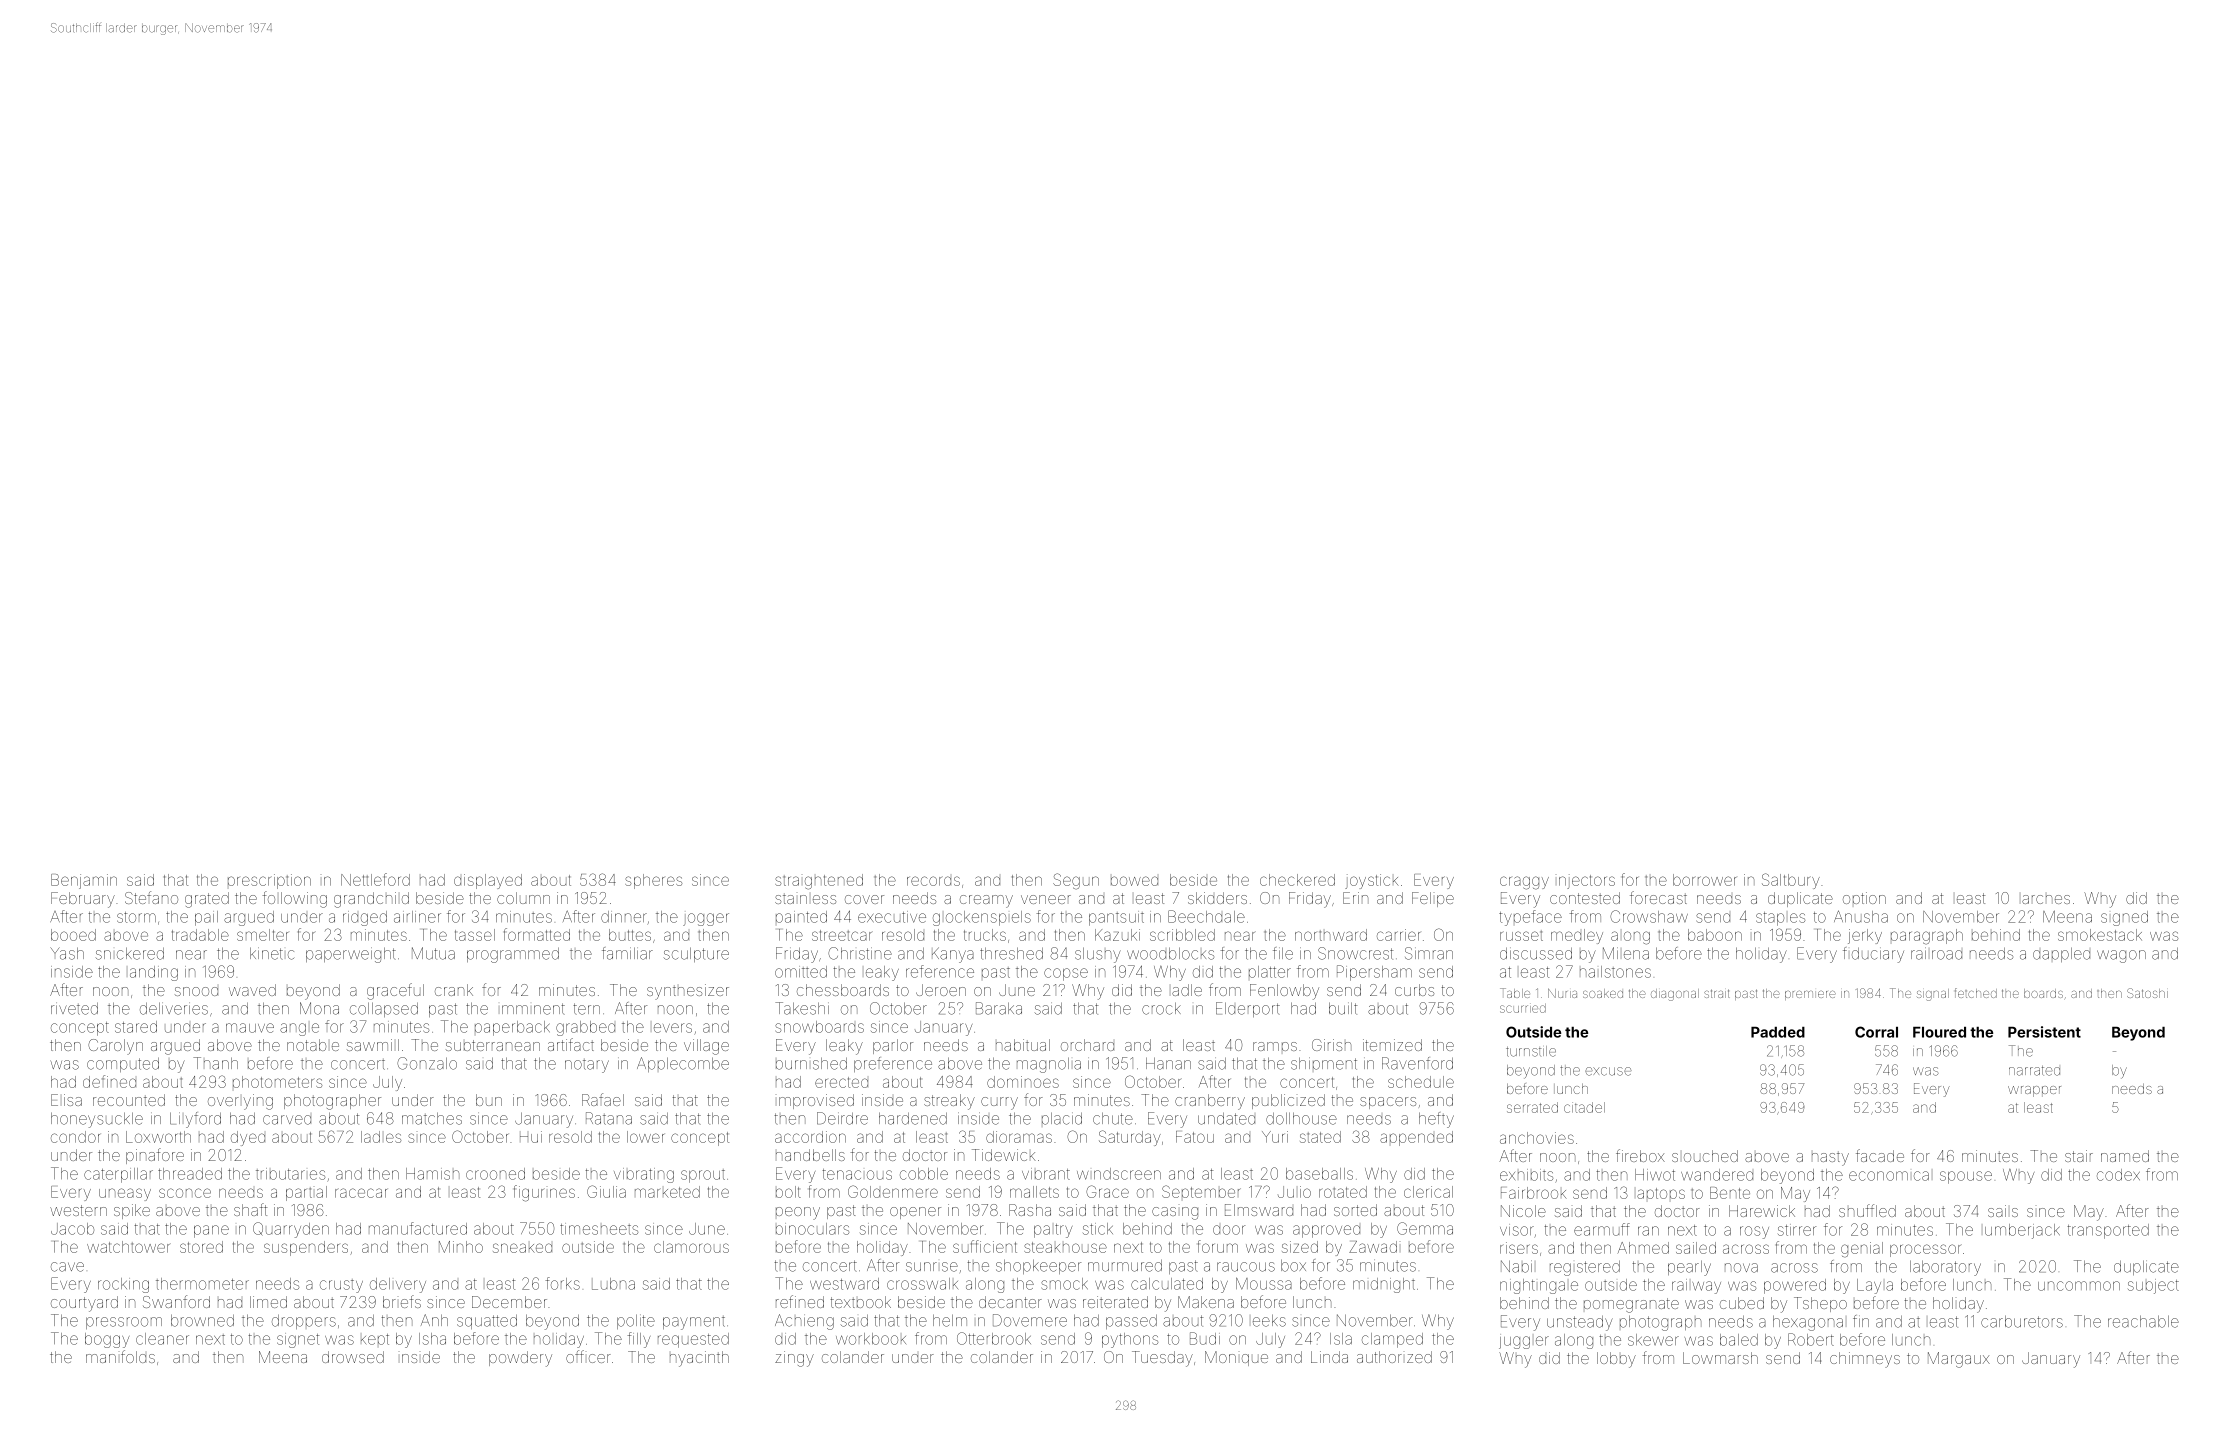 The width and height of the screenshot is (2229, 1442). What do you see at coordinates (1288, 1101) in the screenshot?
I see `publicized` at bounding box center [1288, 1101].
